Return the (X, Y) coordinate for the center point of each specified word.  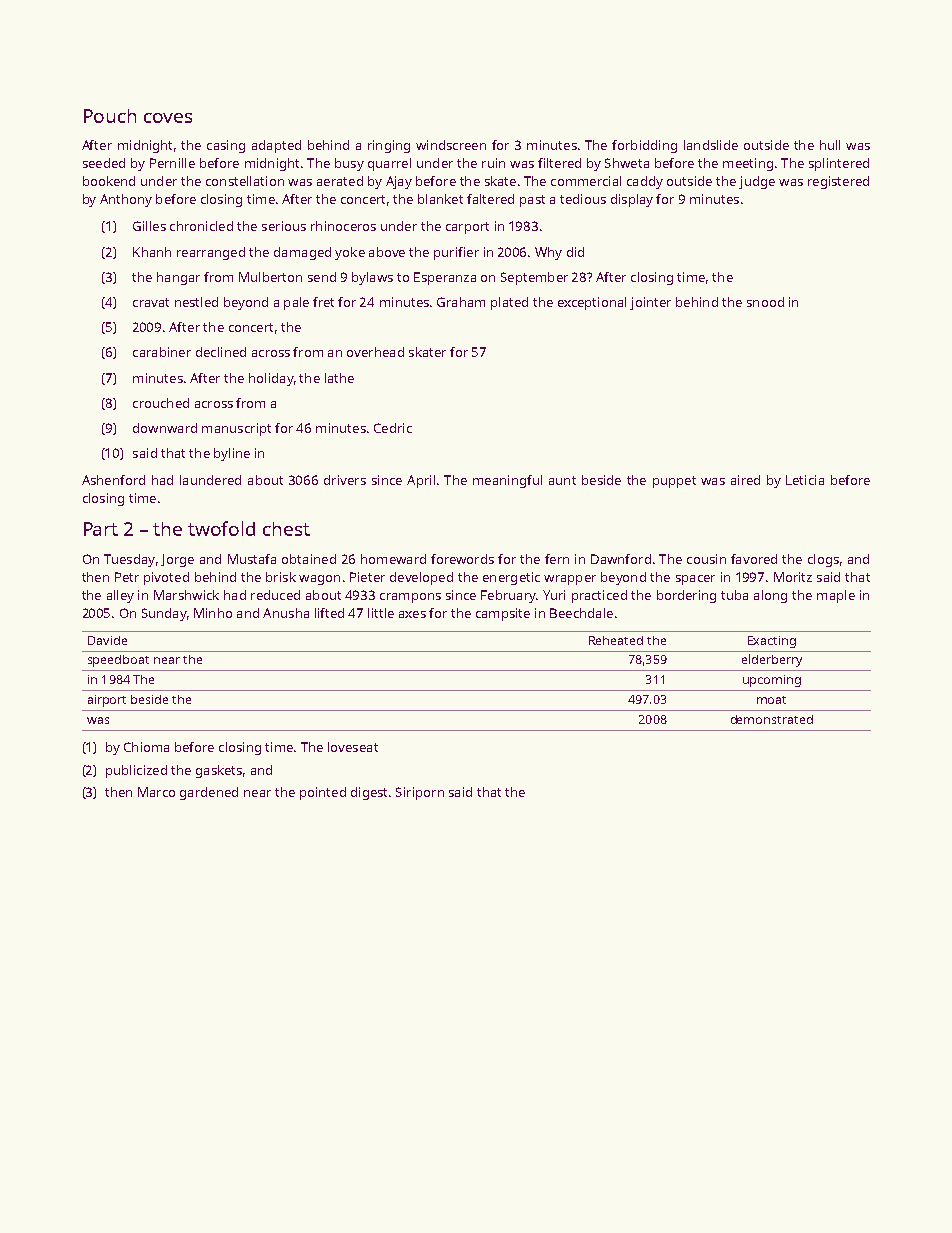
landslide (711, 145)
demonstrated (772, 719)
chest (286, 529)
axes (412, 614)
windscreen (451, 145)
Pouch (110, 116)
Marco (156, 792)
